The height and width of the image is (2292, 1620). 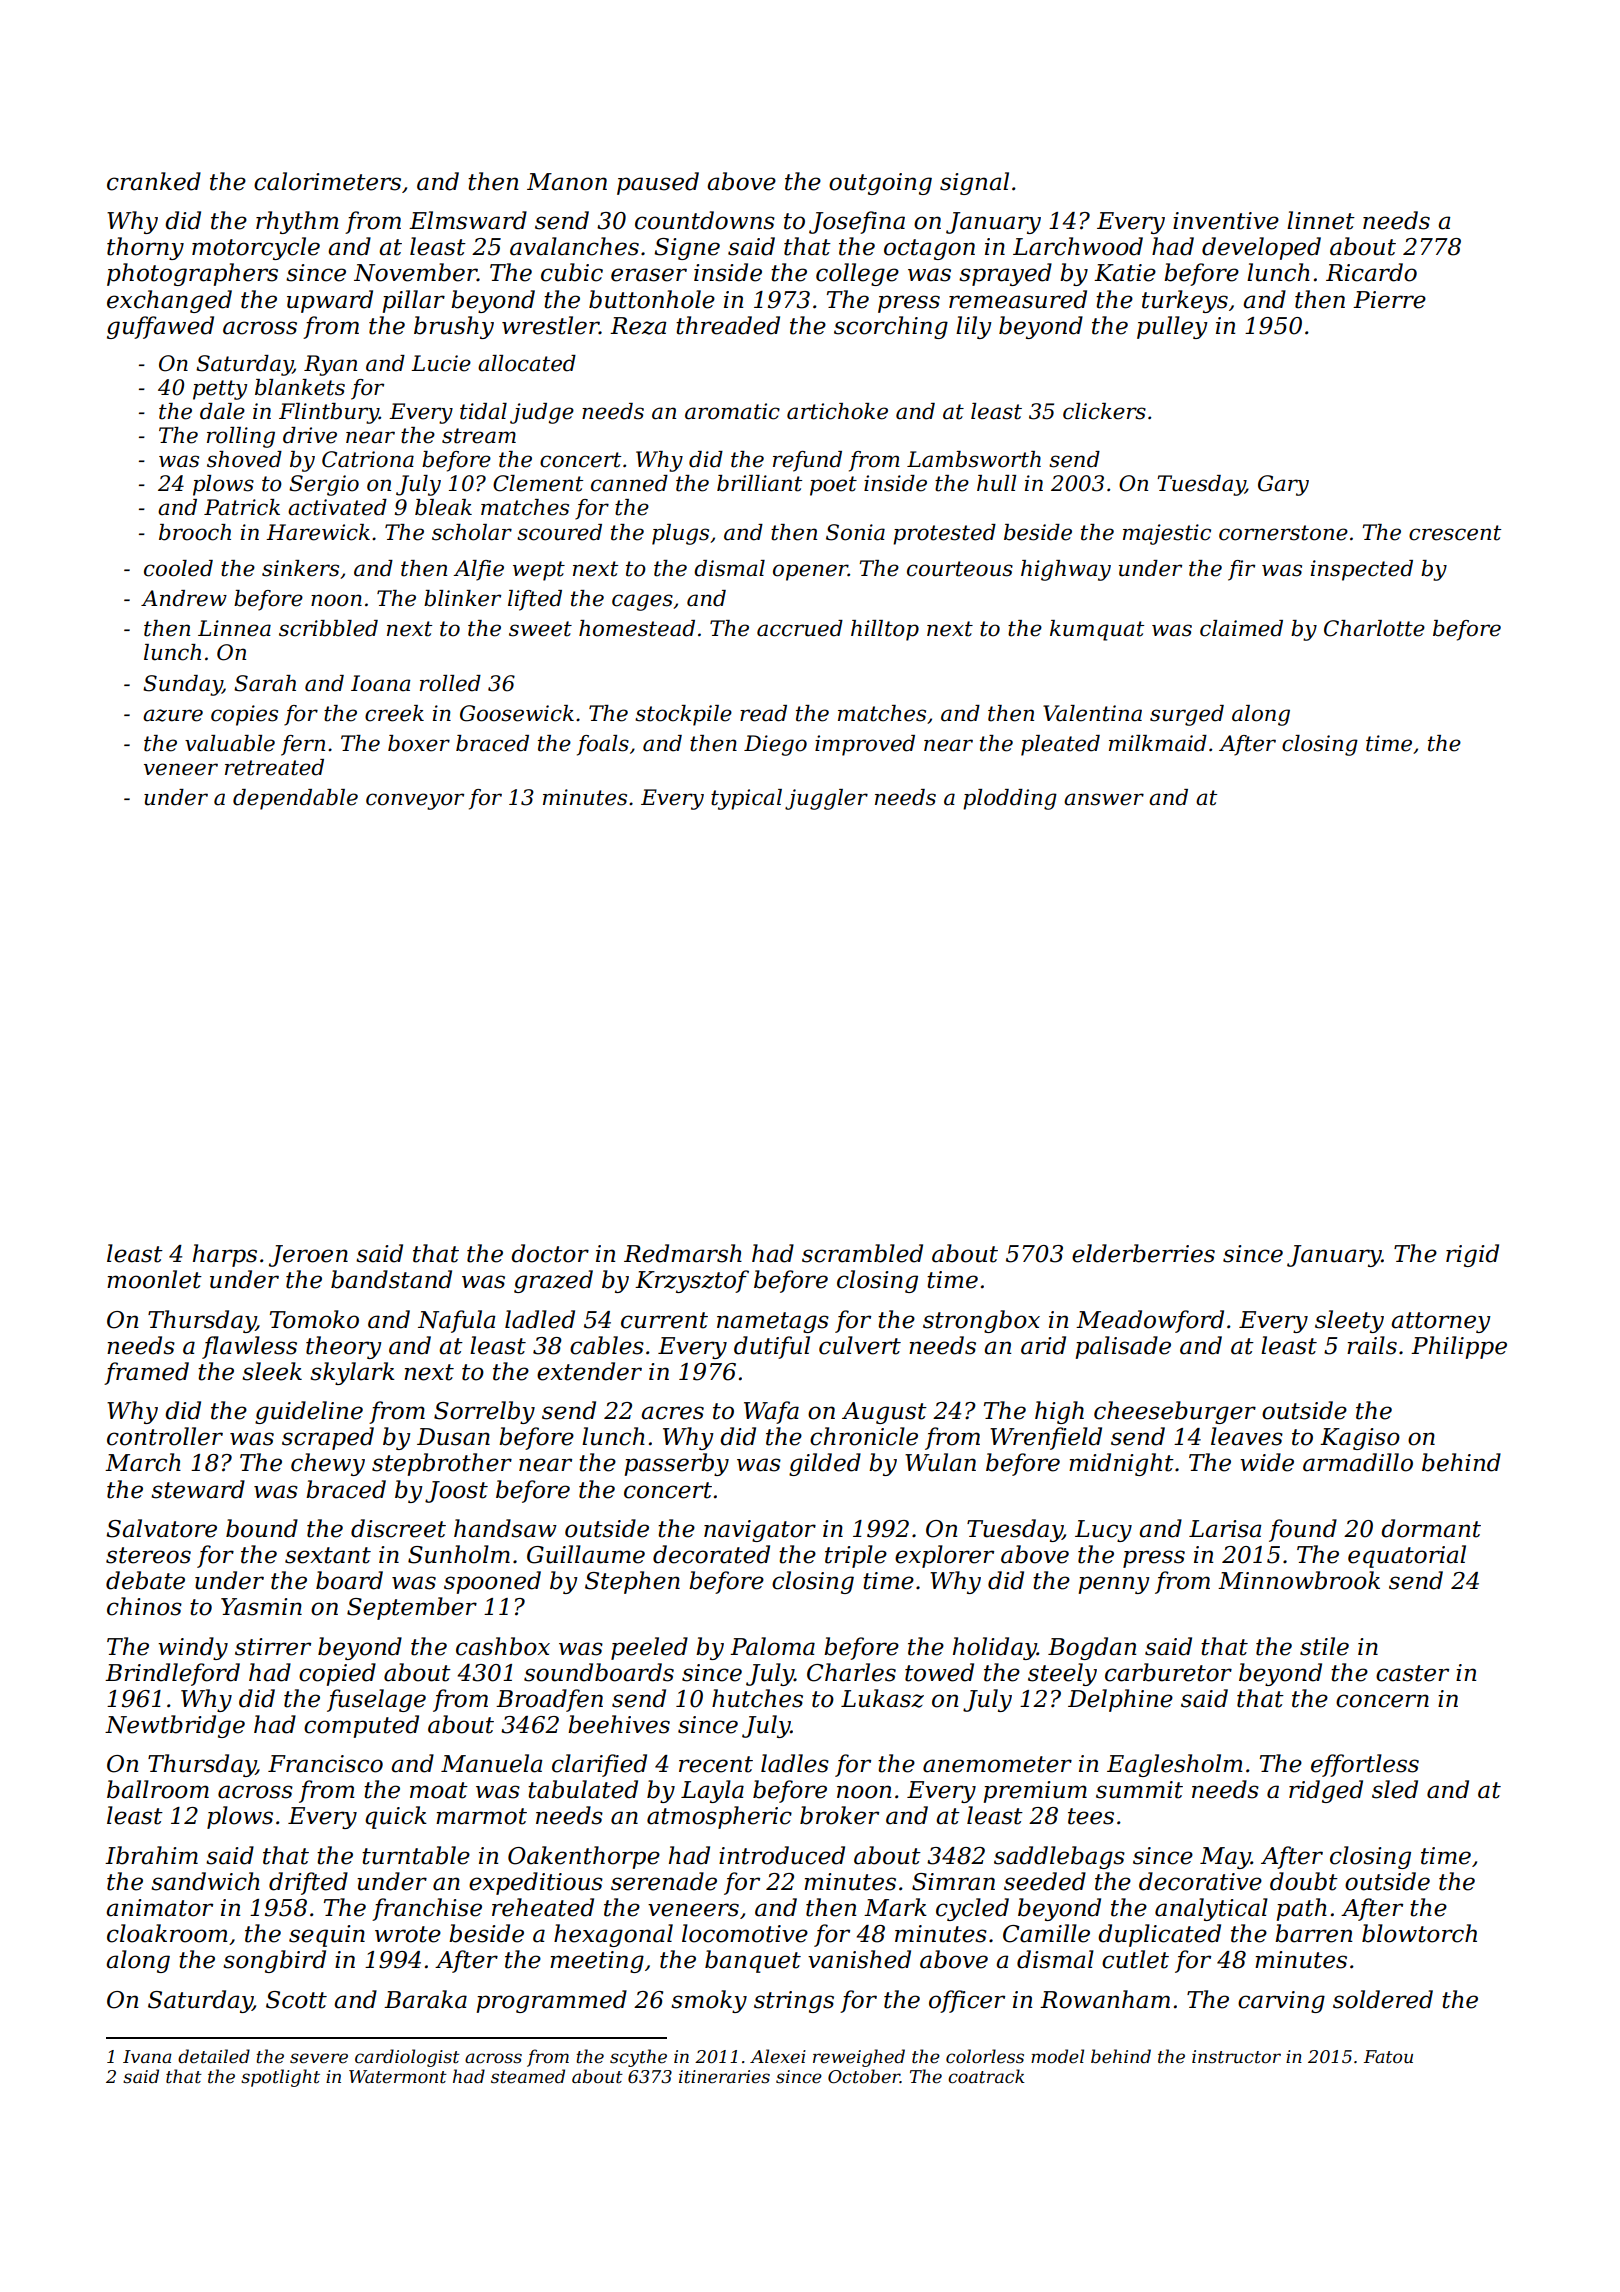 What do you see at coordinates (368, 459) in the image?
I see `Catriona` at bounding box center [368, 459].
